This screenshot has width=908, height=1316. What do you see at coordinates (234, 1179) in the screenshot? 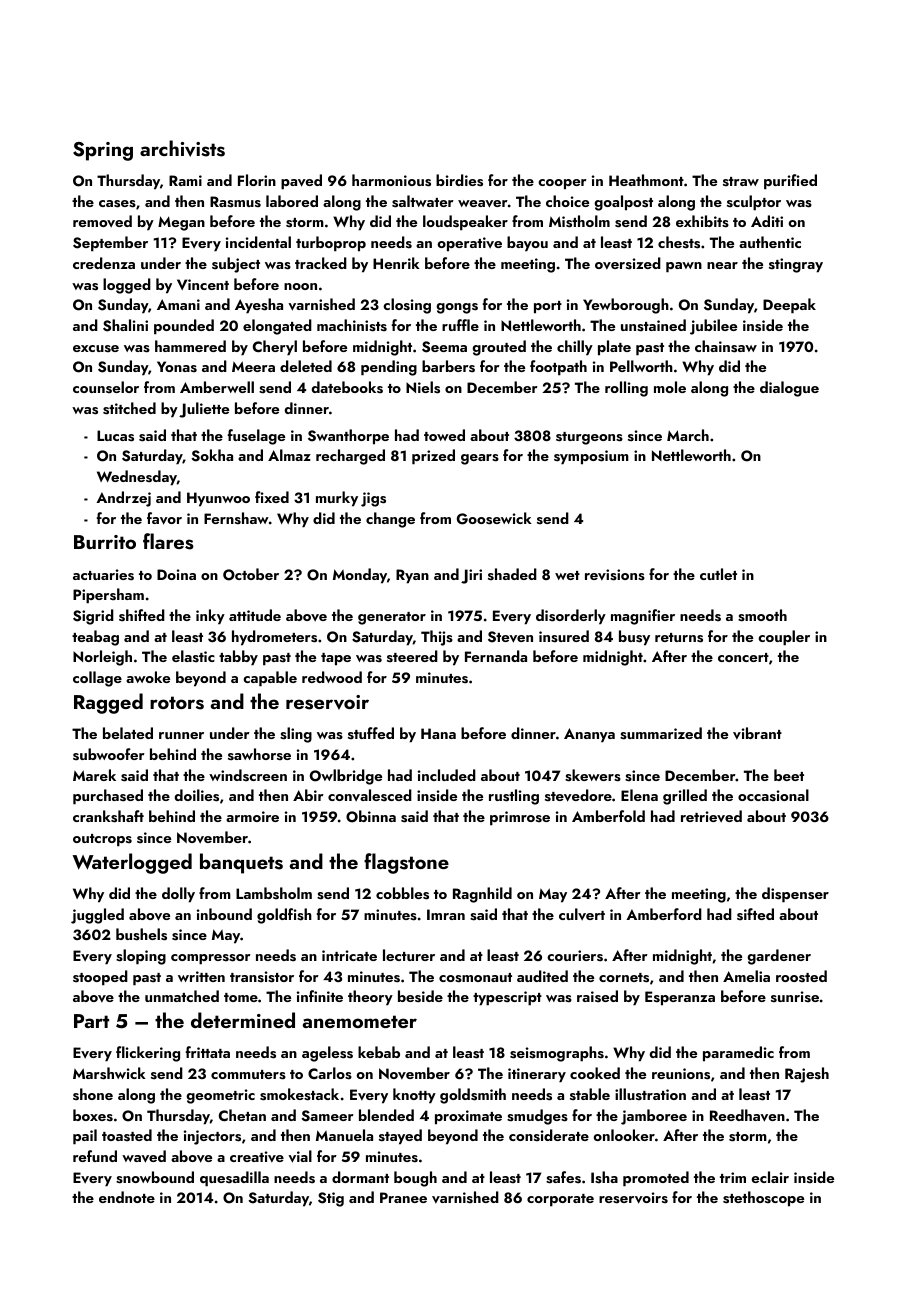
I see `quesadilla` at bounding box center [234, 1179].
